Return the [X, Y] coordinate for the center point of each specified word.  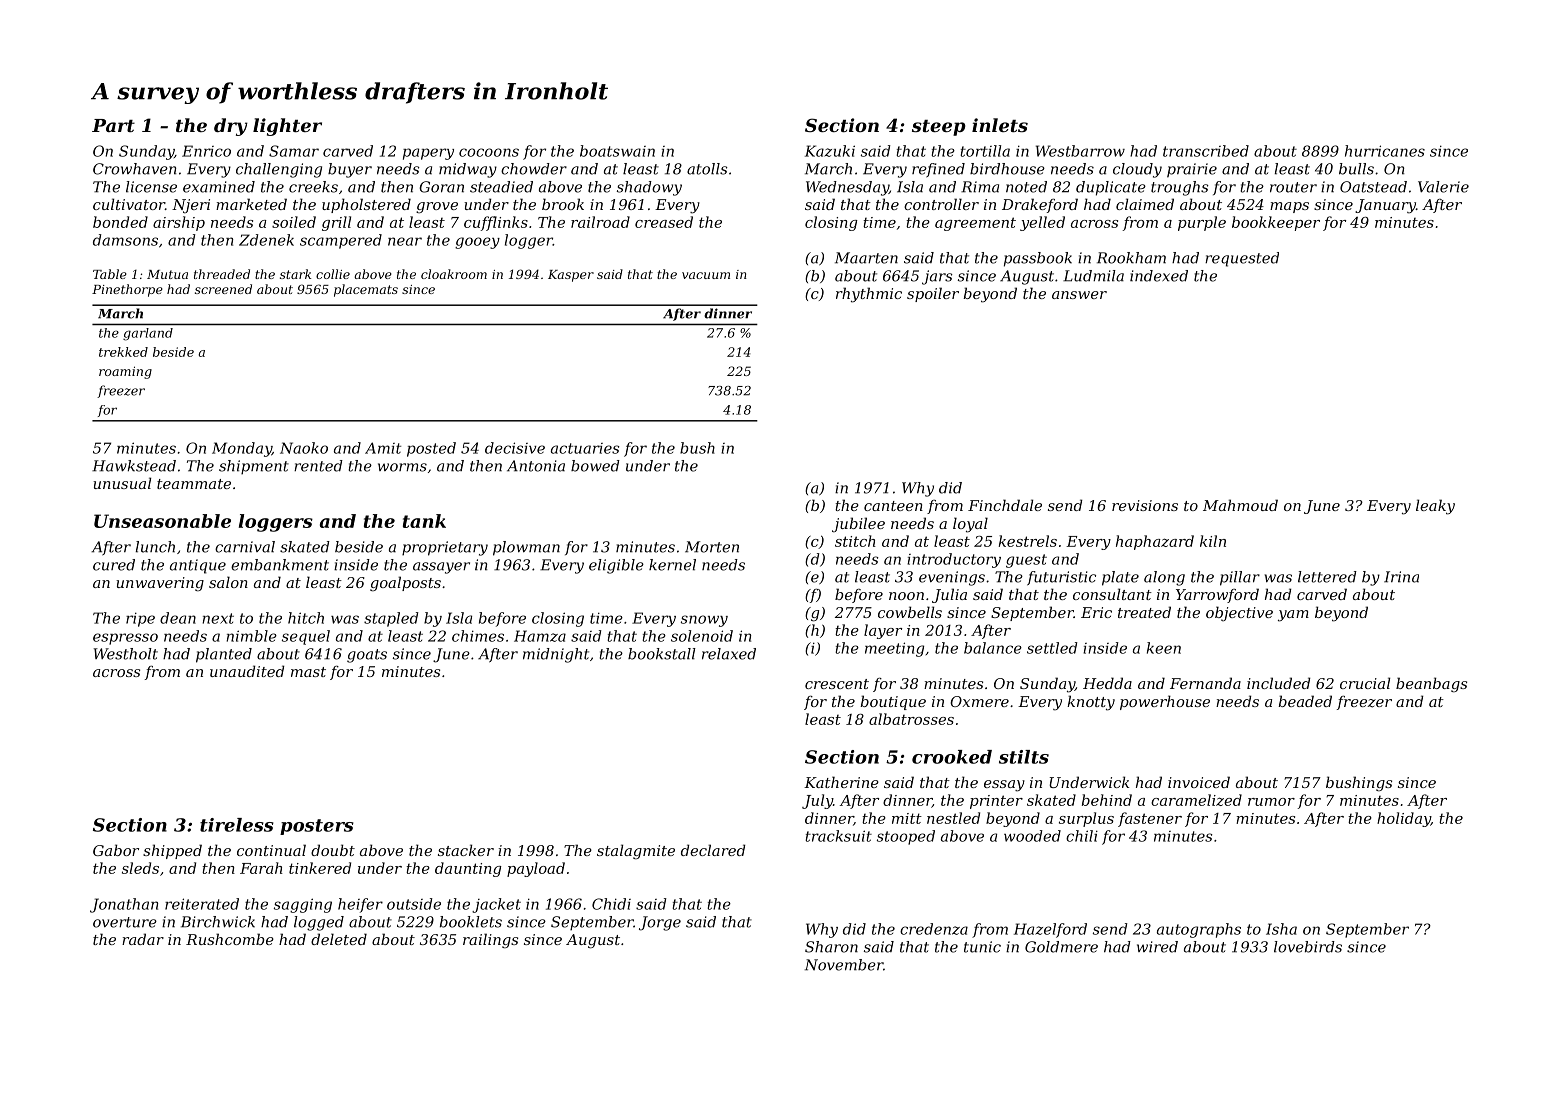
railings [490, 941]
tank [424, 521]
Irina [1401, 577]
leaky [1435, 507]
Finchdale [1005, 505]
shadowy [649, 188]
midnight [556, 655]
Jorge [660, 923]
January [1385, 206]
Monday [242, 449]
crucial [1365, 683]
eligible [616, 566]
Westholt [125, 654]
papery [428, 154]
